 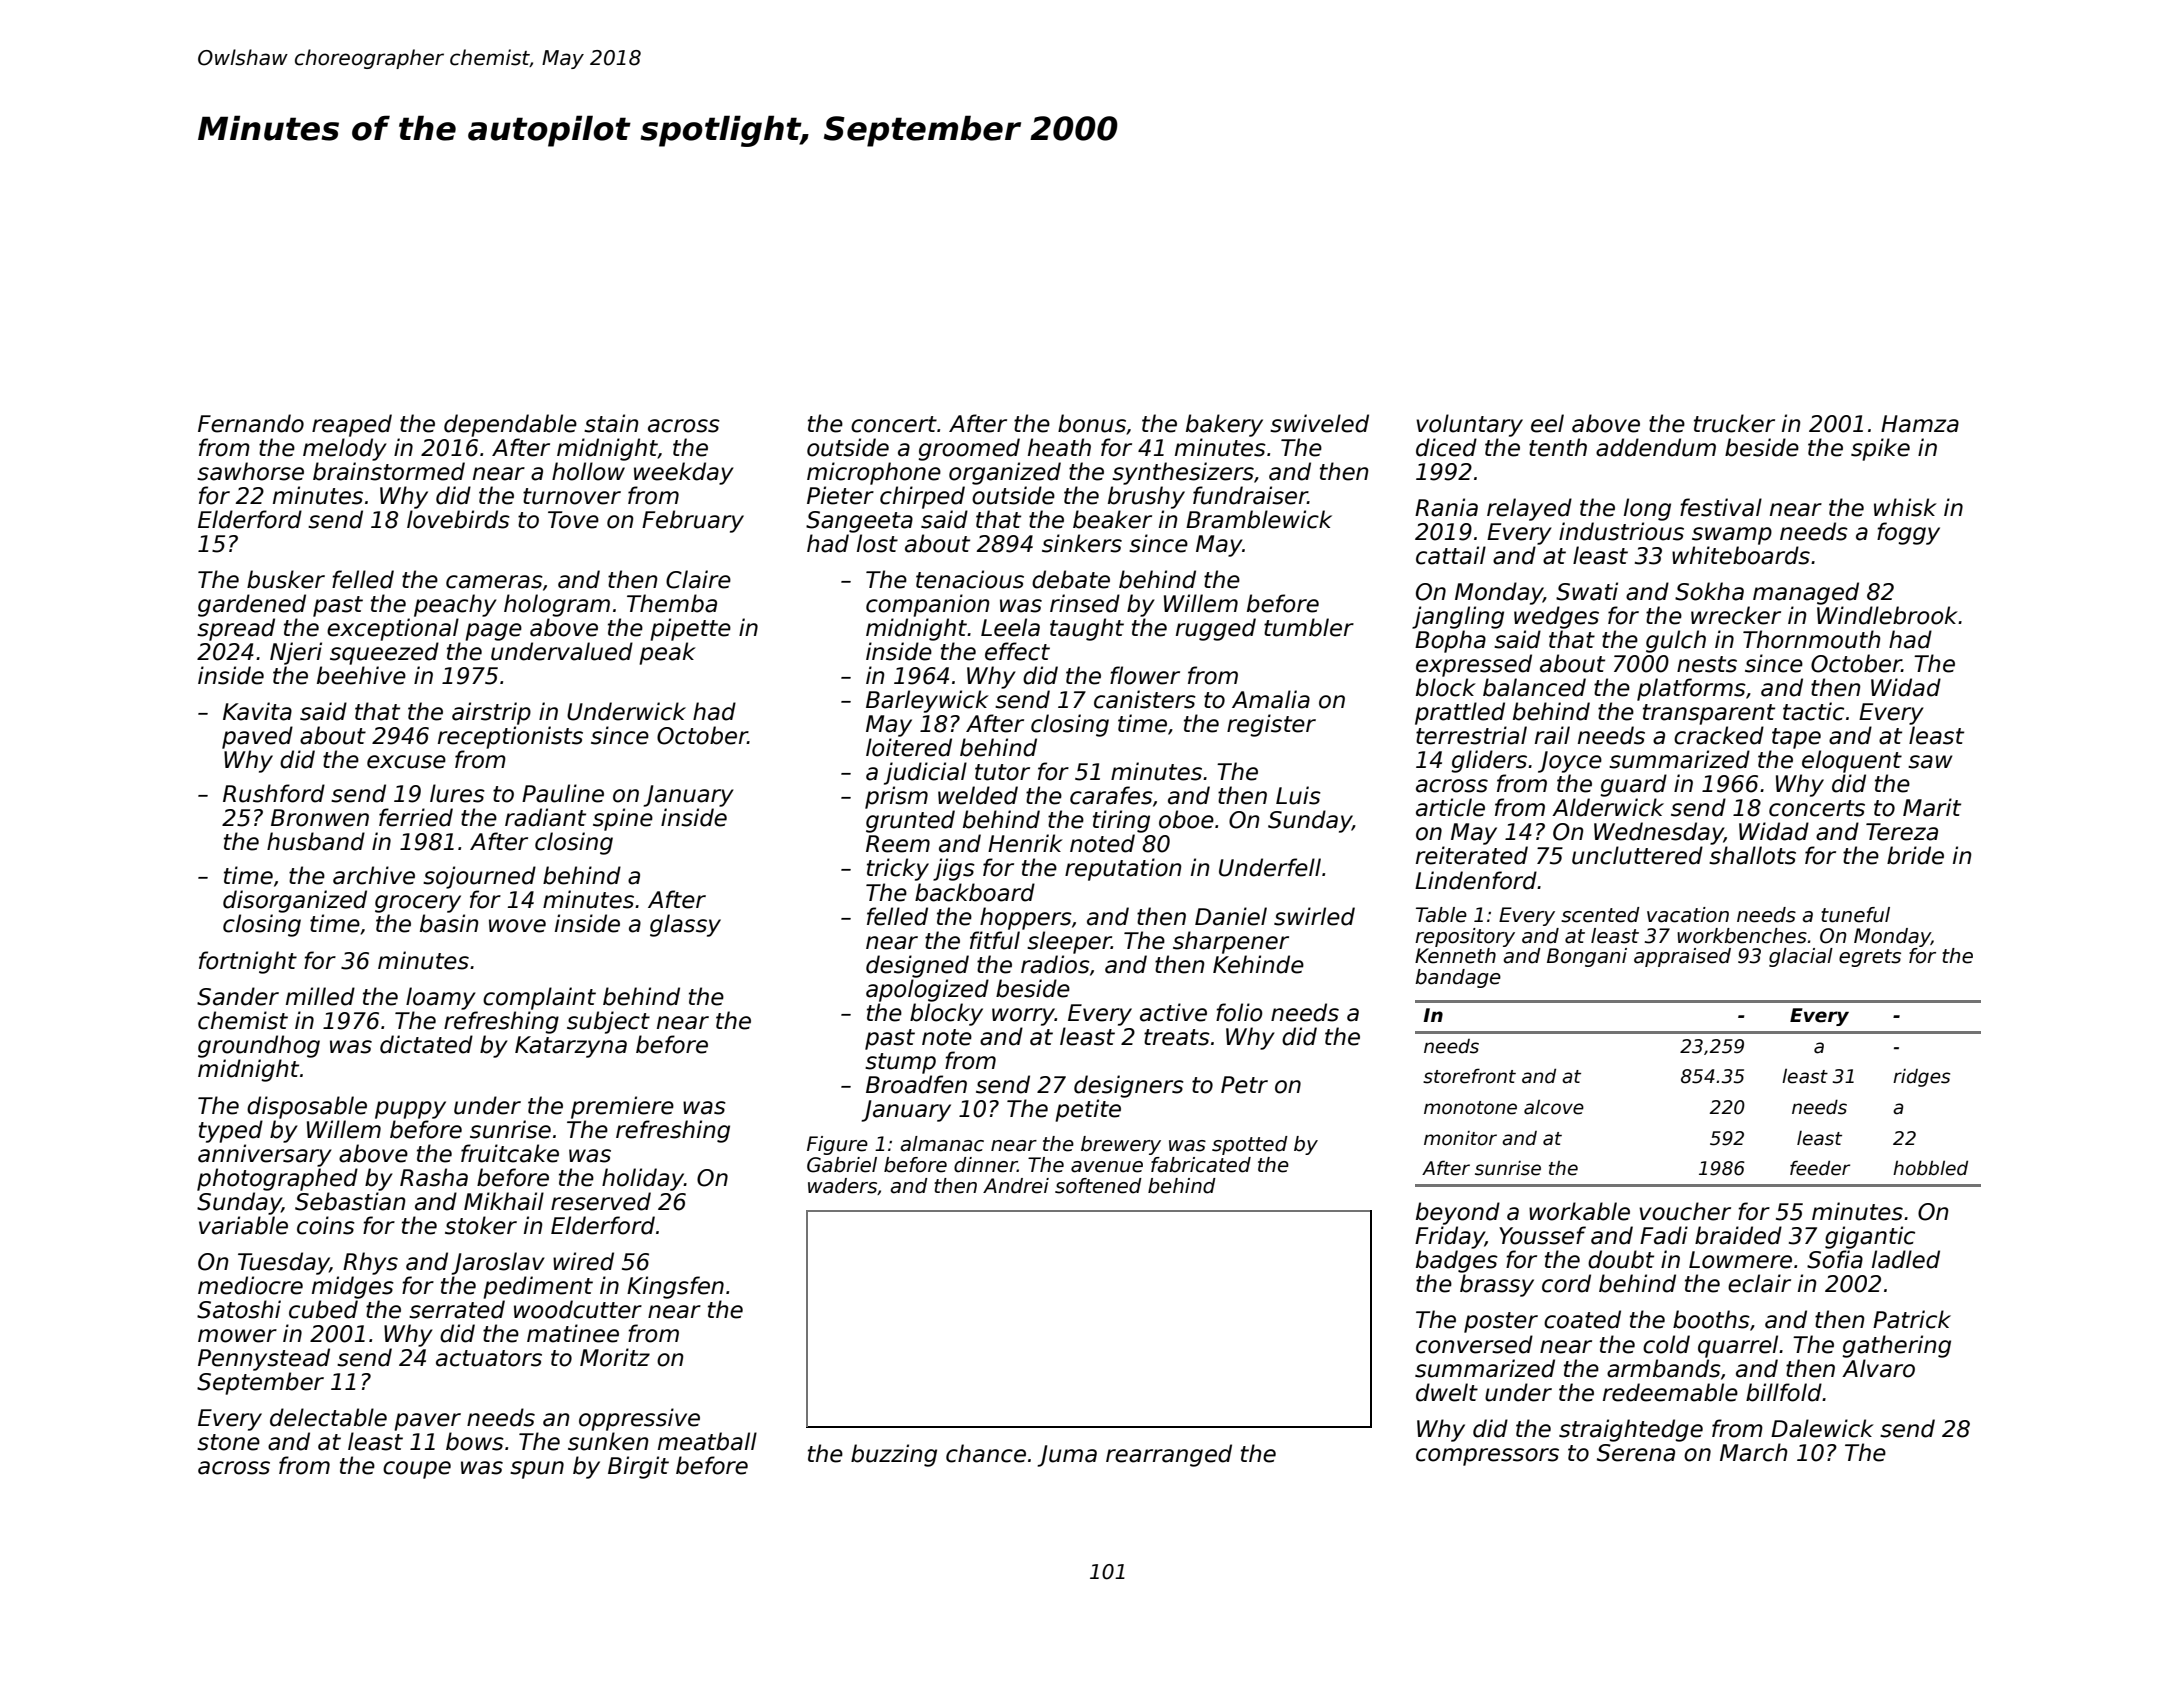 What do you see at coordinates (1177, 1037) in the screenshot?
I see `treats` at bounding box center [1177, 1037].
